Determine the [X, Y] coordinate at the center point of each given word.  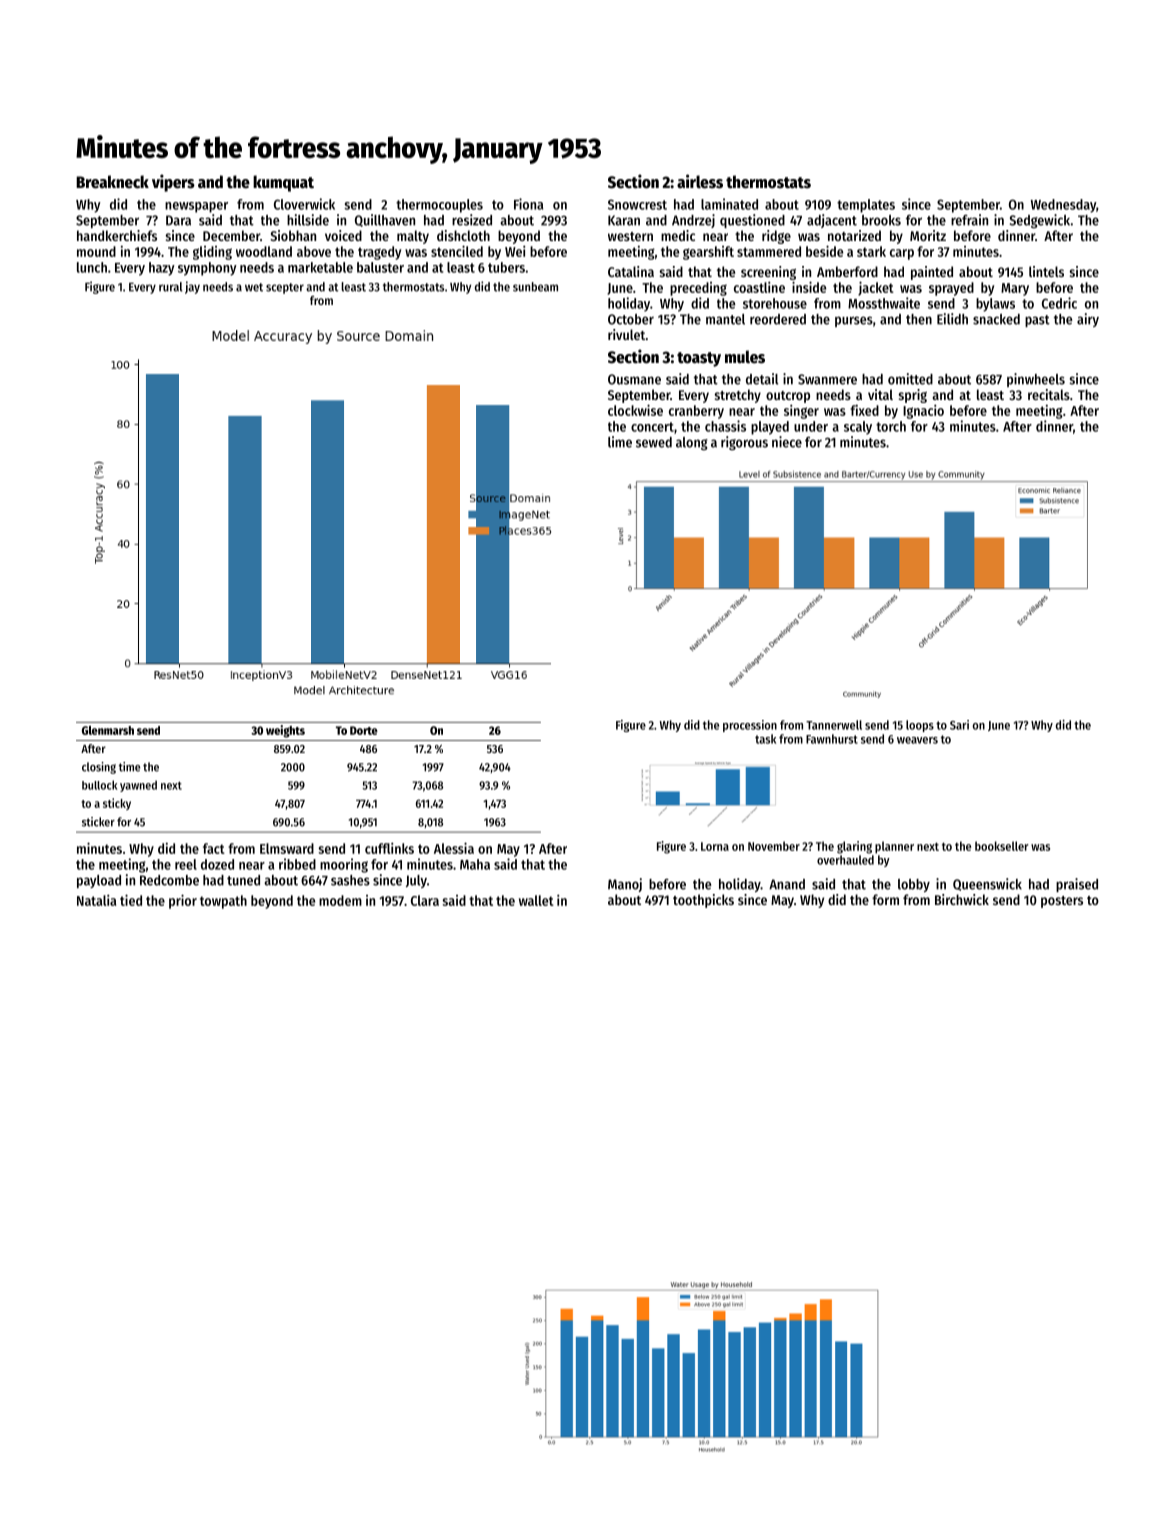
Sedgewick [1040, 221]
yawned [138, 786]
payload [99, 881]
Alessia [454, 848]
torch [891, 426]
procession [750, 726]
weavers [917, 740]
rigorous [744, 443]
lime [620, 442]
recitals [1049, 394]
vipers [173, 183]
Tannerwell [834, 725]
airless [700, 181]
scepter [285, 288]
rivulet [627, 334]
